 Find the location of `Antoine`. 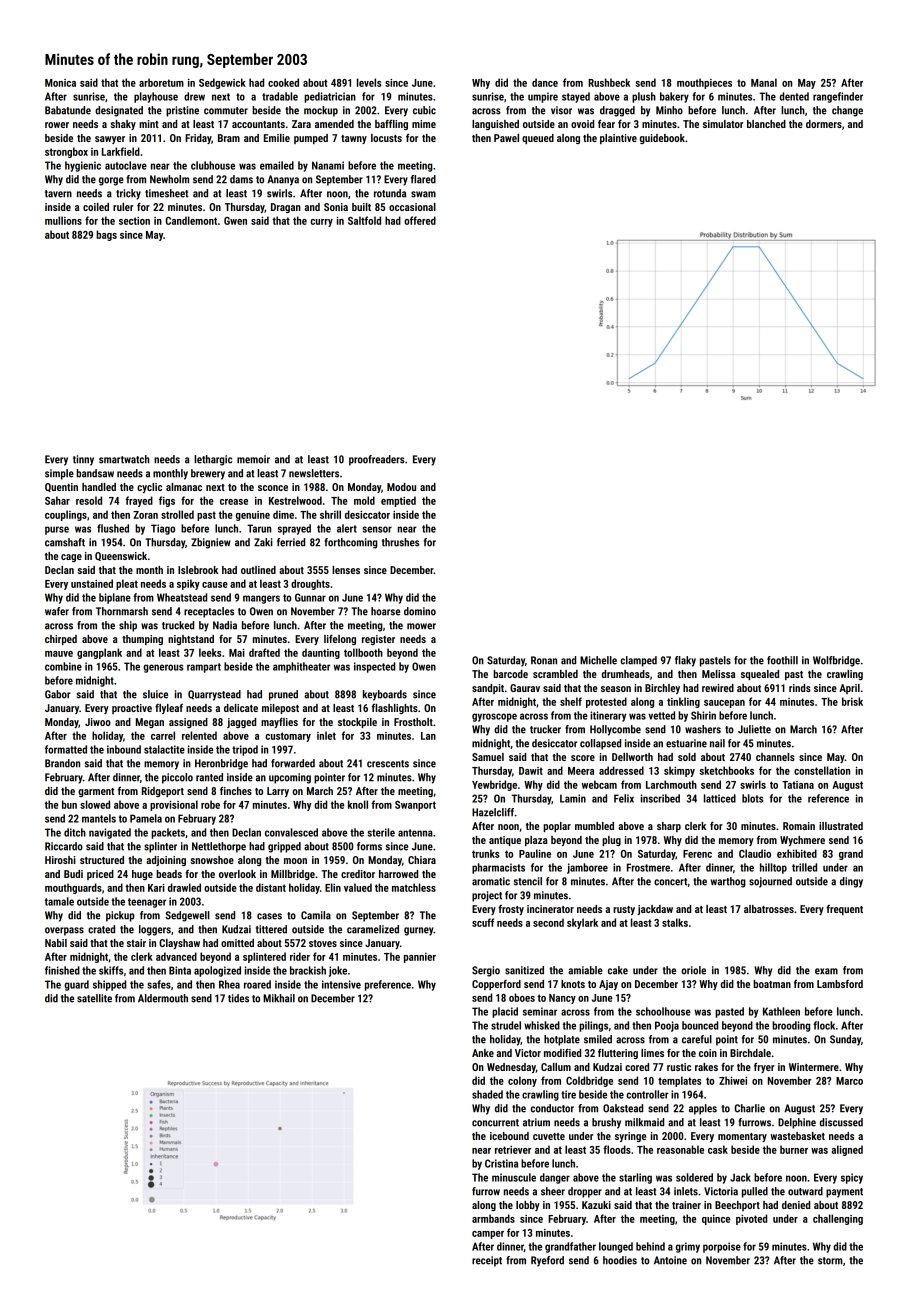

Antoine is located at coordinates (670, 1260).
